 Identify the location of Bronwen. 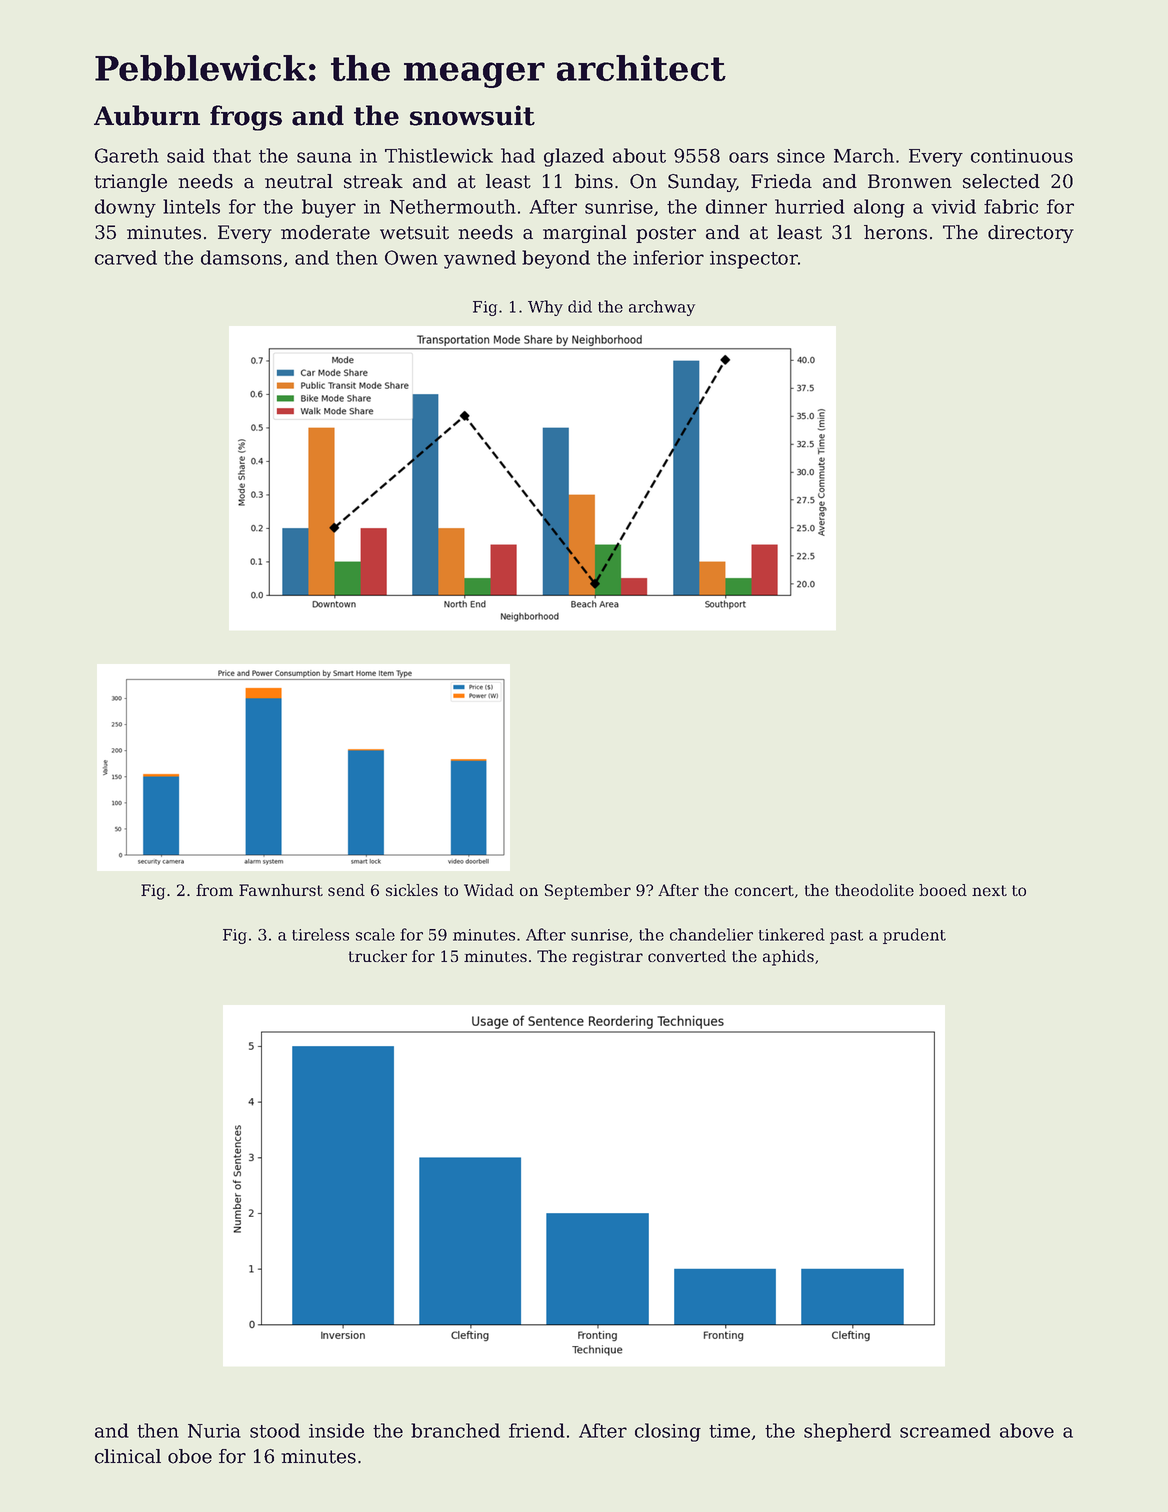
(910, 181).
